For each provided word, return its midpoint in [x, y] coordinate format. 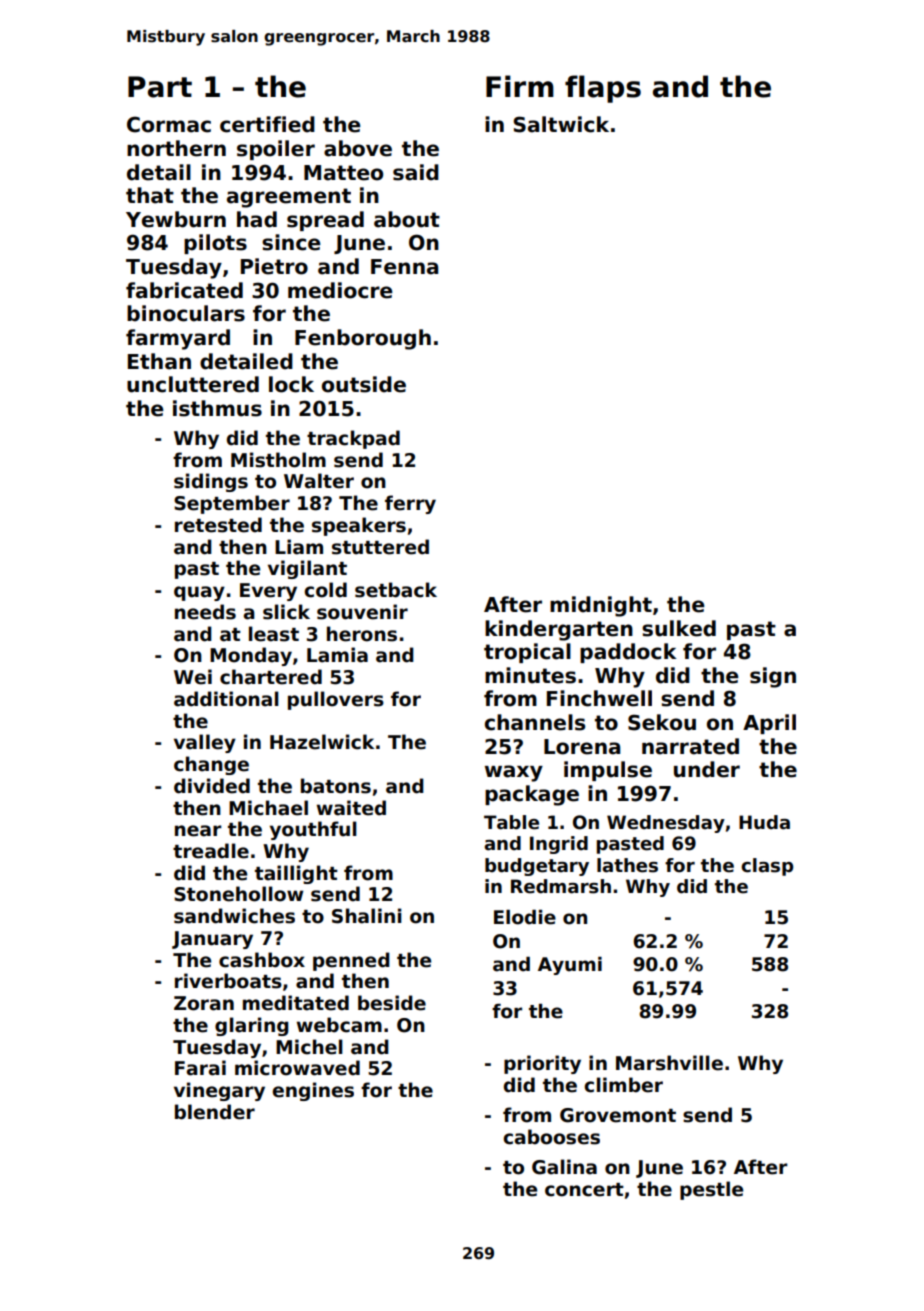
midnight [601, 606]
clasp [767, 867]
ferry [410, 504]
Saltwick [561, 124]
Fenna [404, 267]
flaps [603, 89]
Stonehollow [238, 894]
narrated [690, 746]
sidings [211, 482]
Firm [520, 86]
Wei [193, 677]
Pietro [274, 266]
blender [215, 1112]
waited [351, 808]
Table [511, 822]
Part [160, 87]
